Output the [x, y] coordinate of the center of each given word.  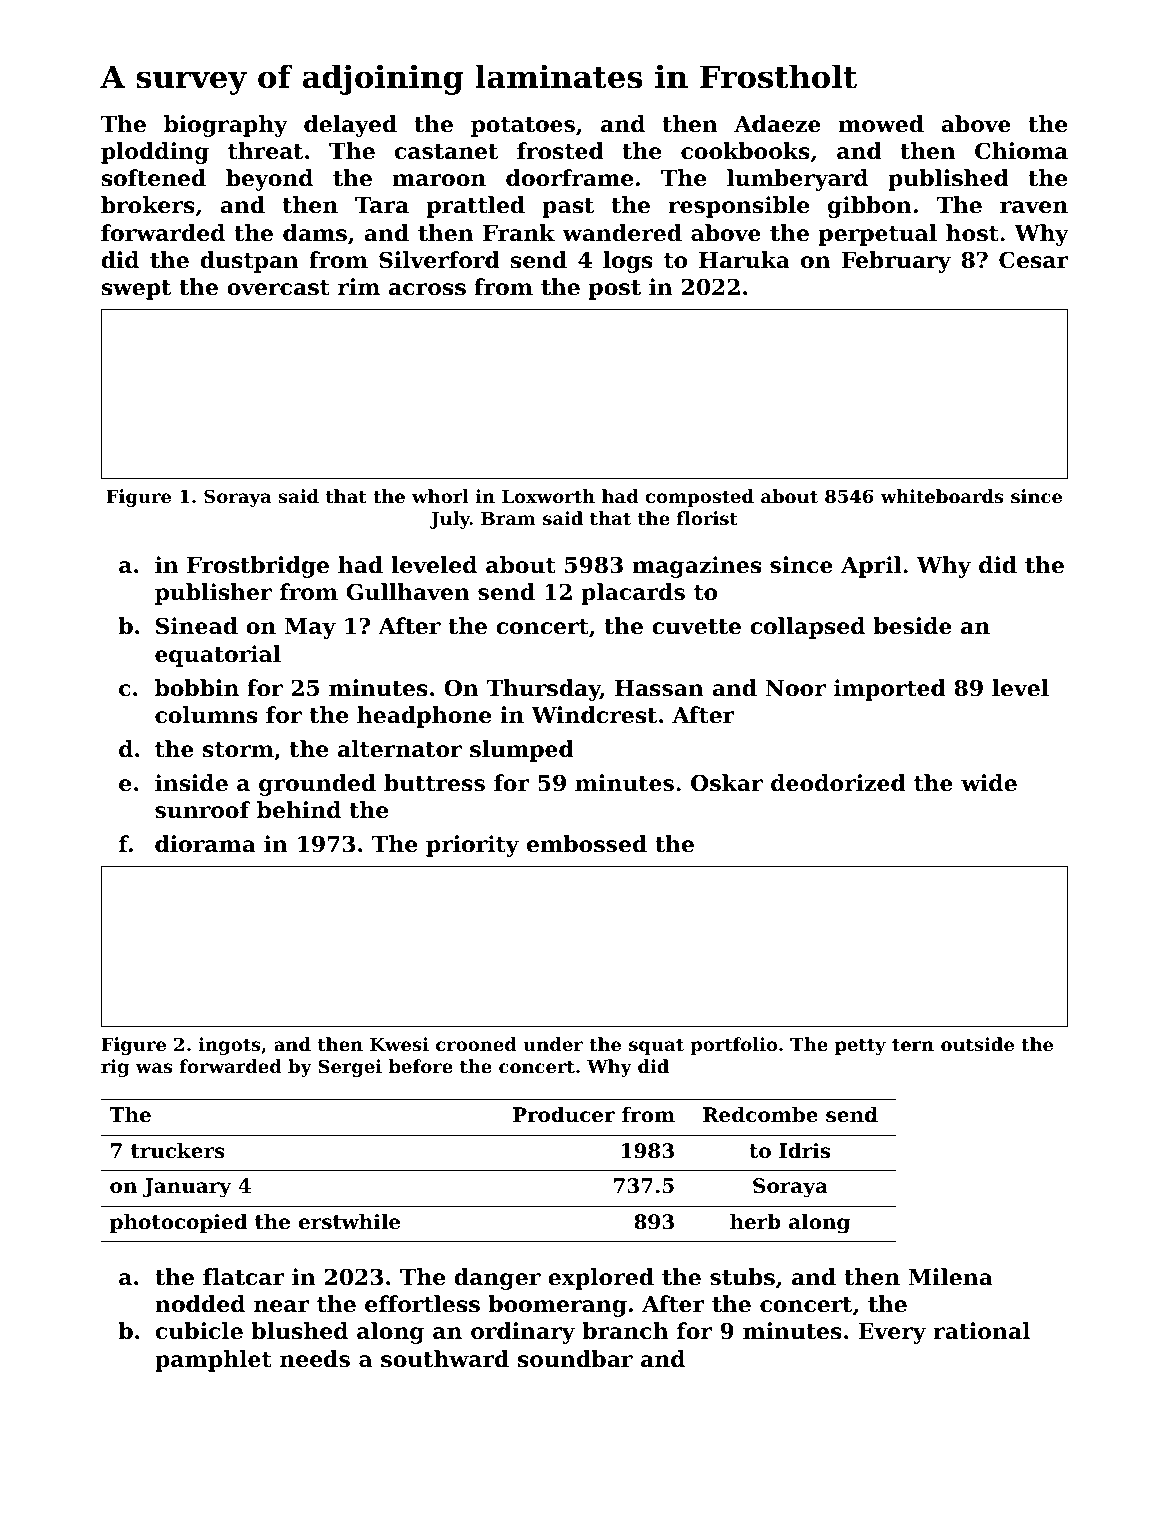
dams [315, 233]
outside [977, 1044]
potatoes [523, 127]
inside [191, 783]
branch [625, 1331]
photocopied [179, 1223]
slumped [522, 751]
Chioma [1021, 151]
